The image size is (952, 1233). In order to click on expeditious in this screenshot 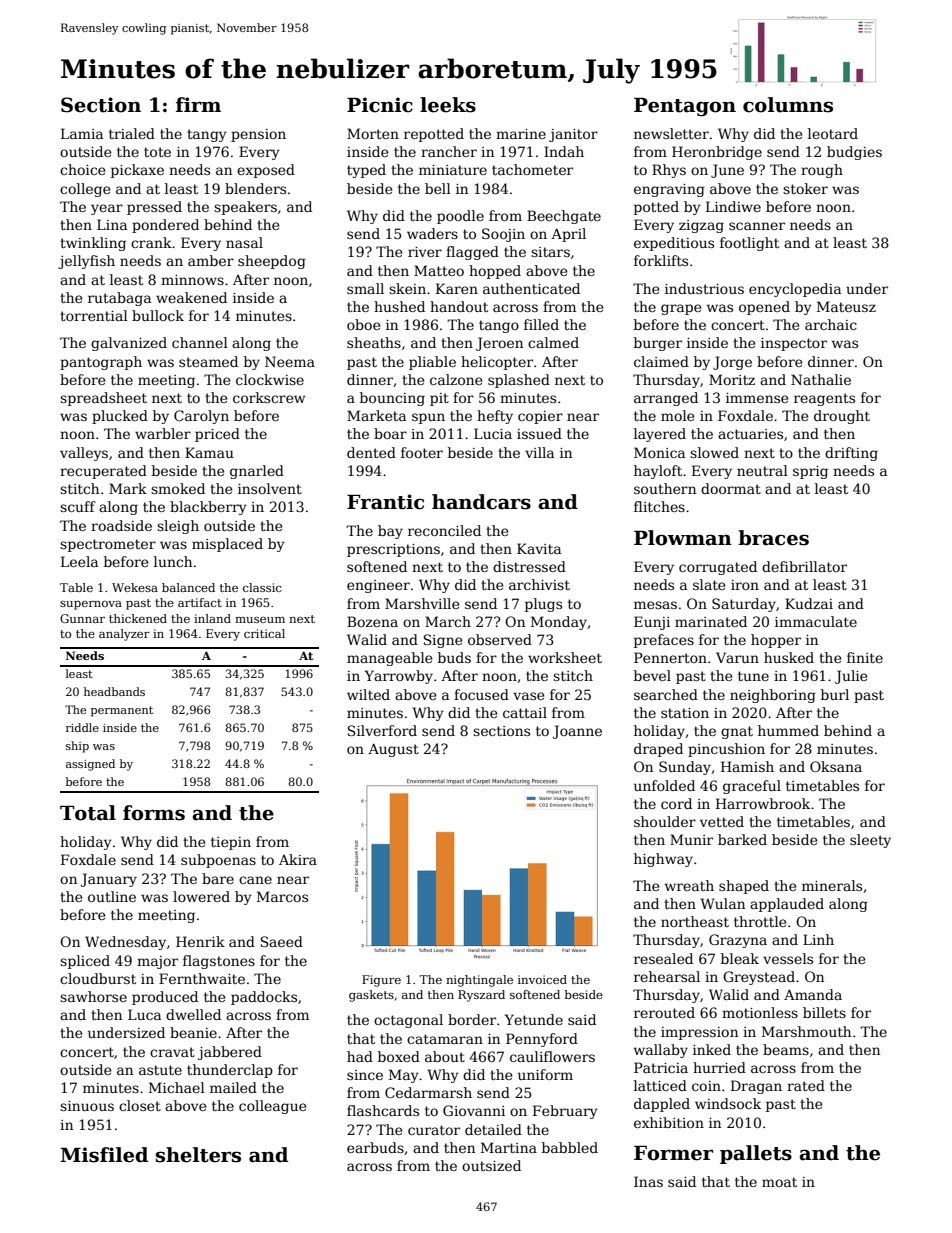, I will do `click(674, 244)`.
